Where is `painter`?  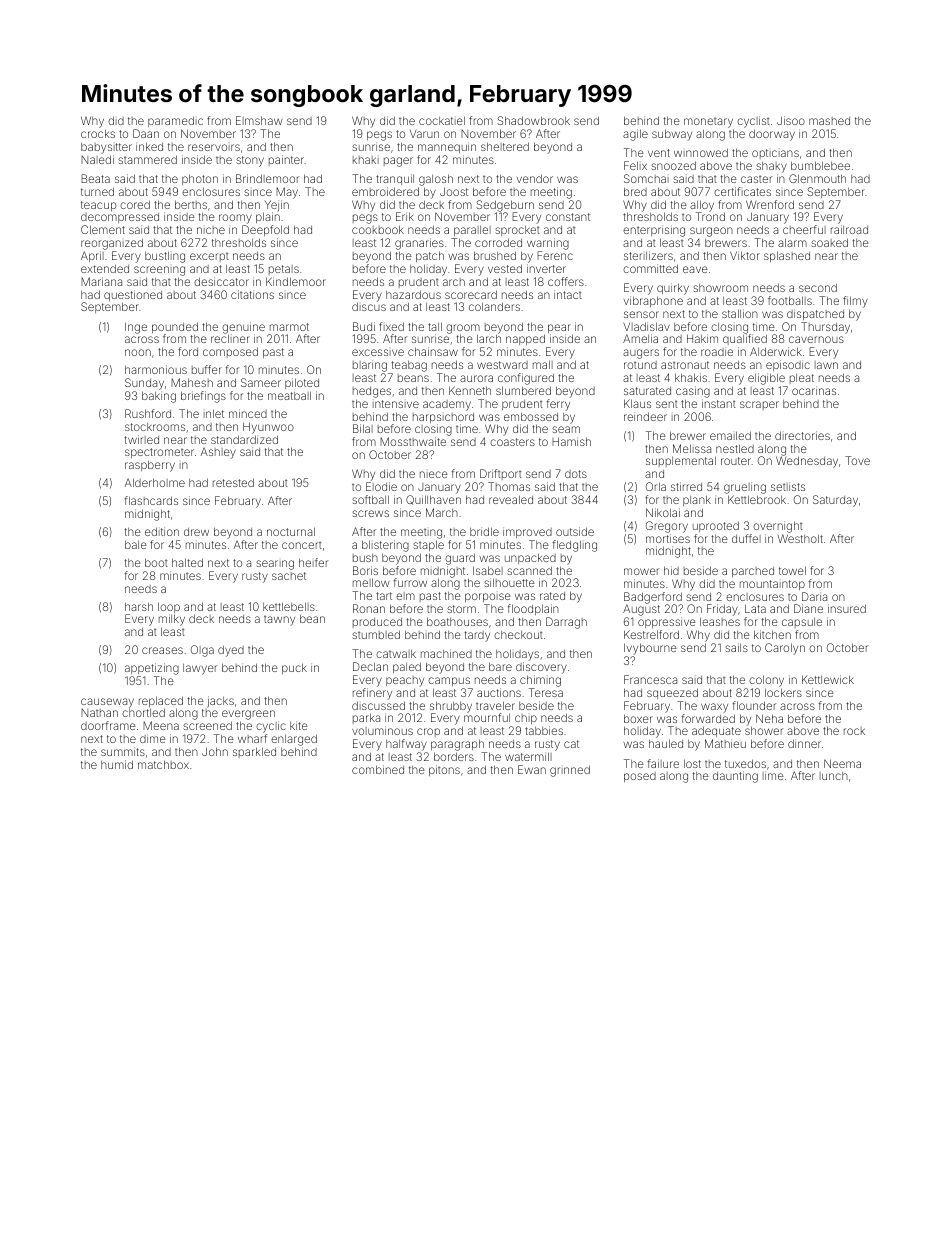 painter is located at coordinates (286, 160).
